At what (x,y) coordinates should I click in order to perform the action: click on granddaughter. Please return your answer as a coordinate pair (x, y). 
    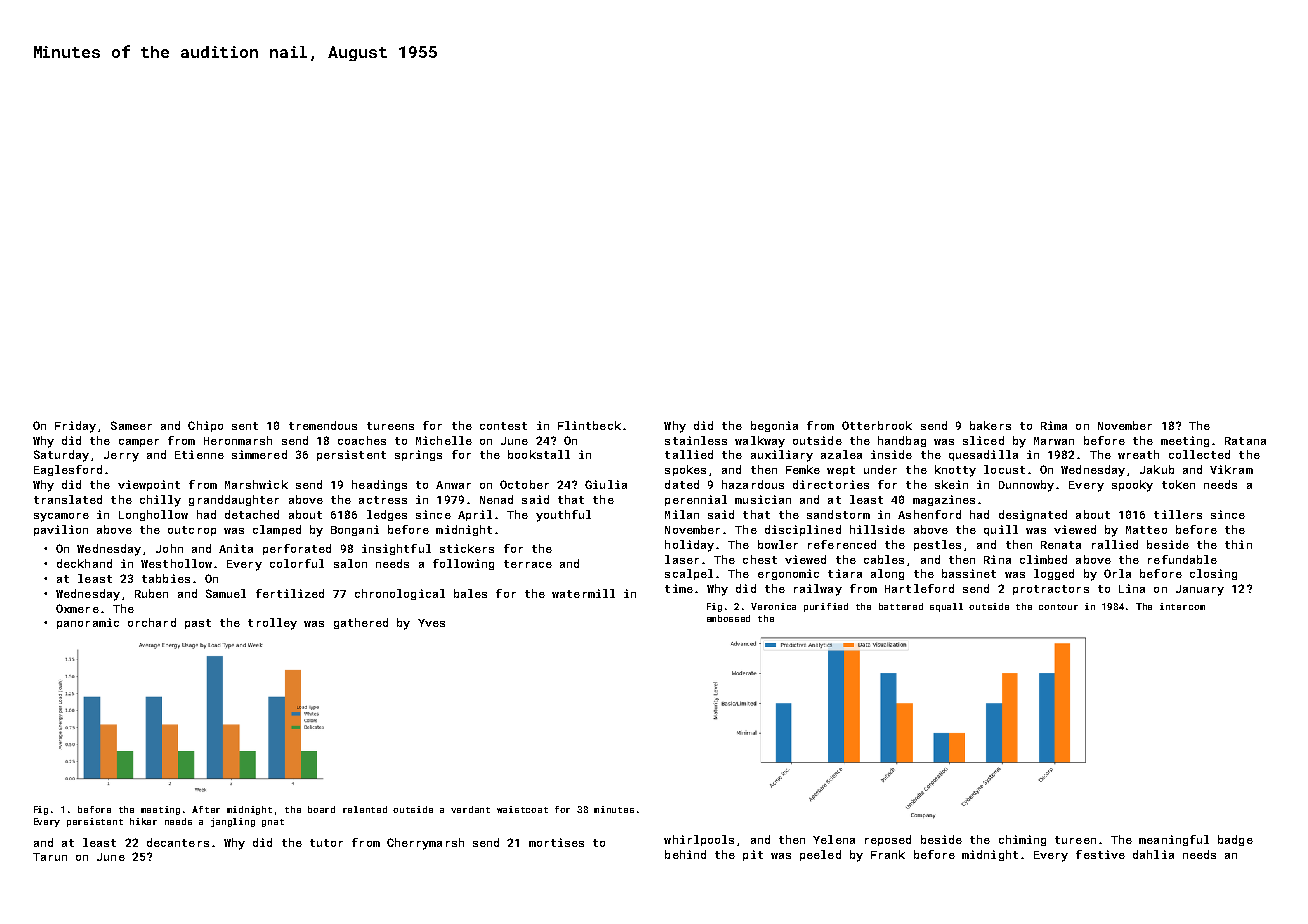
    Looking at the image, I should click on (234, 500).
